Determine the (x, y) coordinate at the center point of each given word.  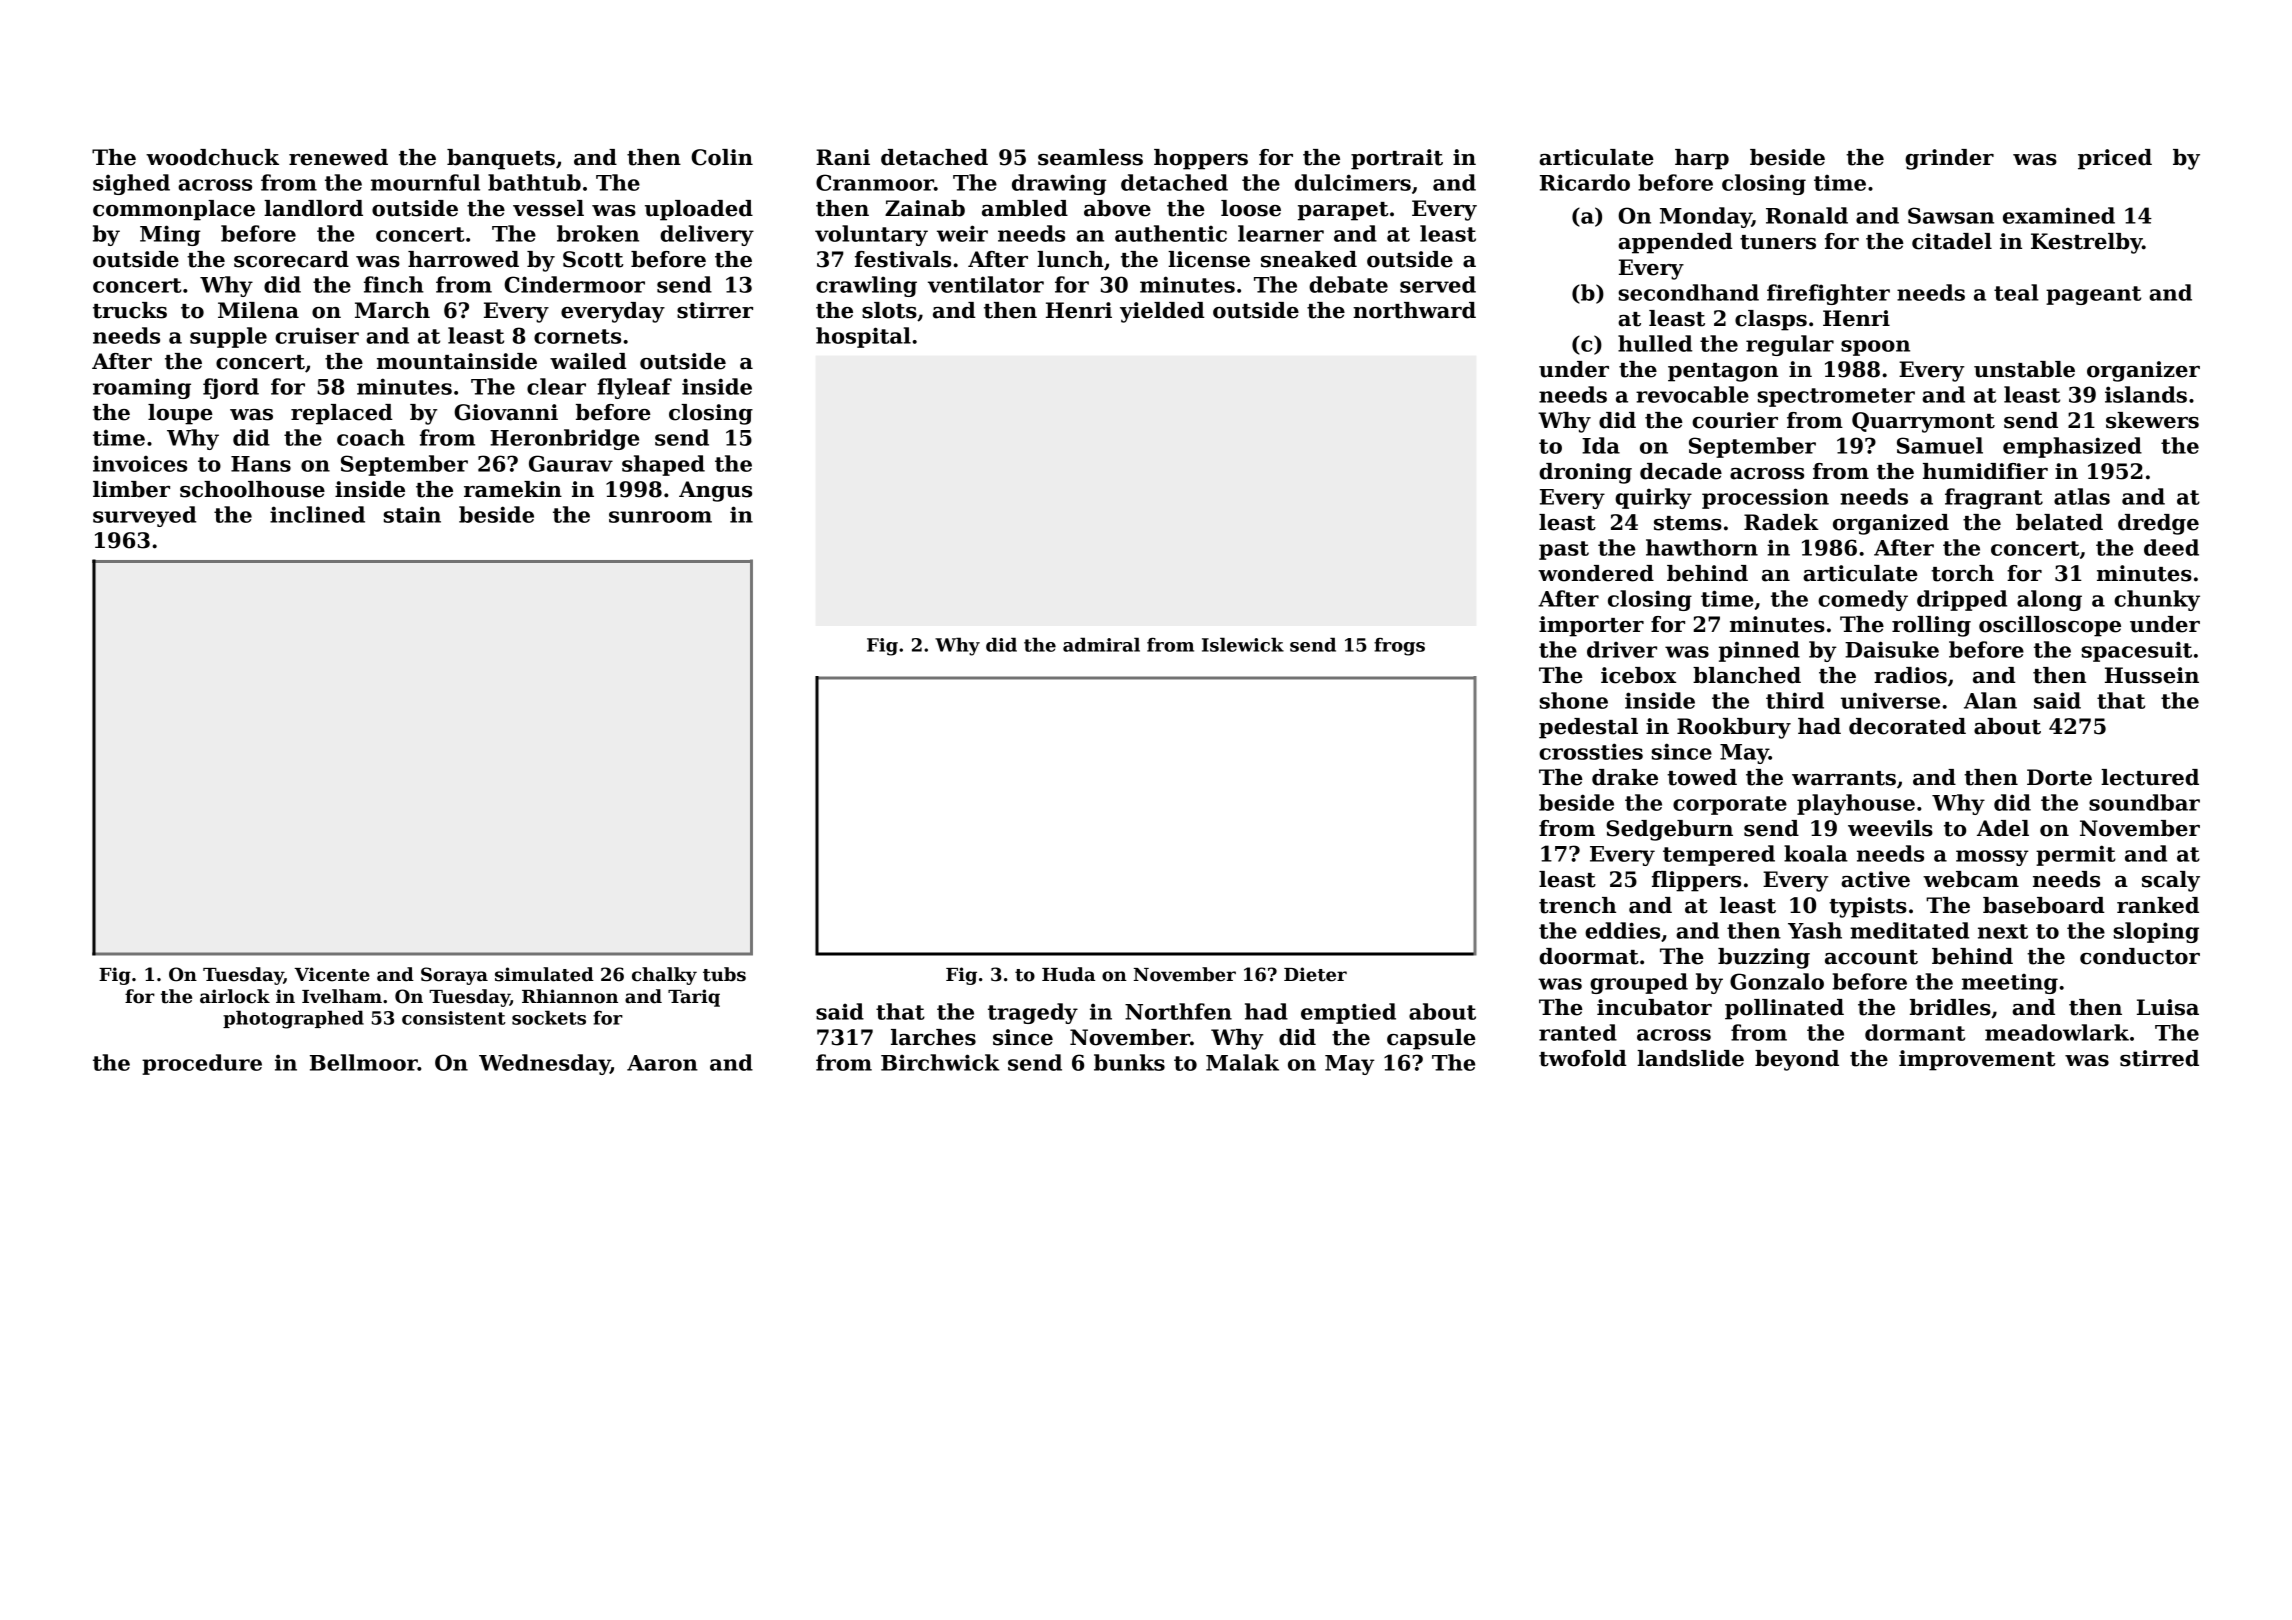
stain (412, 514)
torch (1962, 573)
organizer (2143, 371)
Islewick (1243, 644)
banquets (501, 159)
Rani (843, 157)
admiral (1101, 644)
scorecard (291, 259)
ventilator (986, 284)
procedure (202, 1064)
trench (1577, 905)
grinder (1949, 159)
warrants (1844, 778)
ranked (2158, 905)
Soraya (454, 976)
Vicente (332, 974)
